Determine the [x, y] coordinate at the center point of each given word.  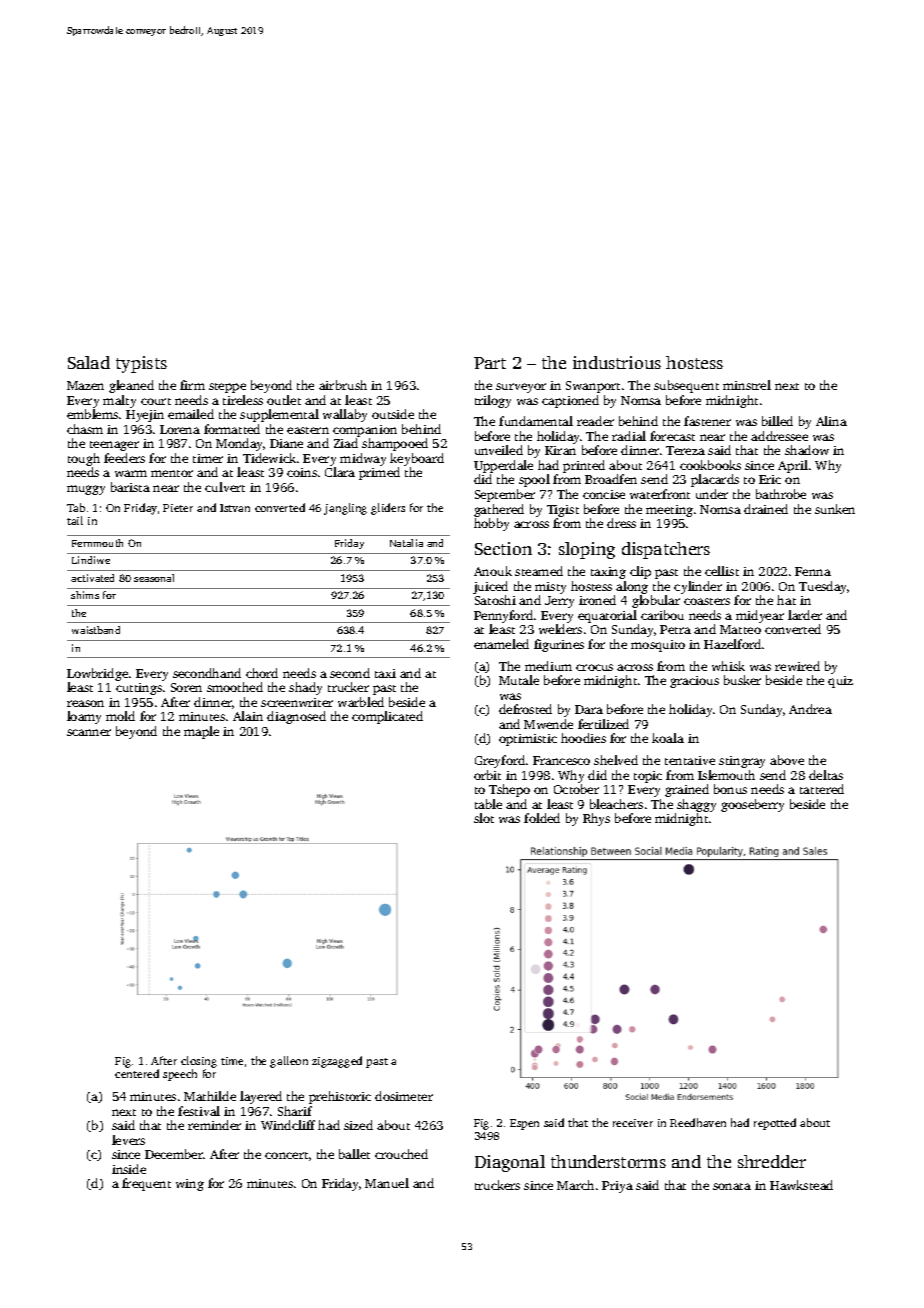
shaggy [696, 805]
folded [542, 818]
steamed [539, 571]
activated [92, 578]
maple [201, 732]
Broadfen [611, 479]
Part [490, 363]
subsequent [686, 386]
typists [141, 364]
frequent [146, 1184]
